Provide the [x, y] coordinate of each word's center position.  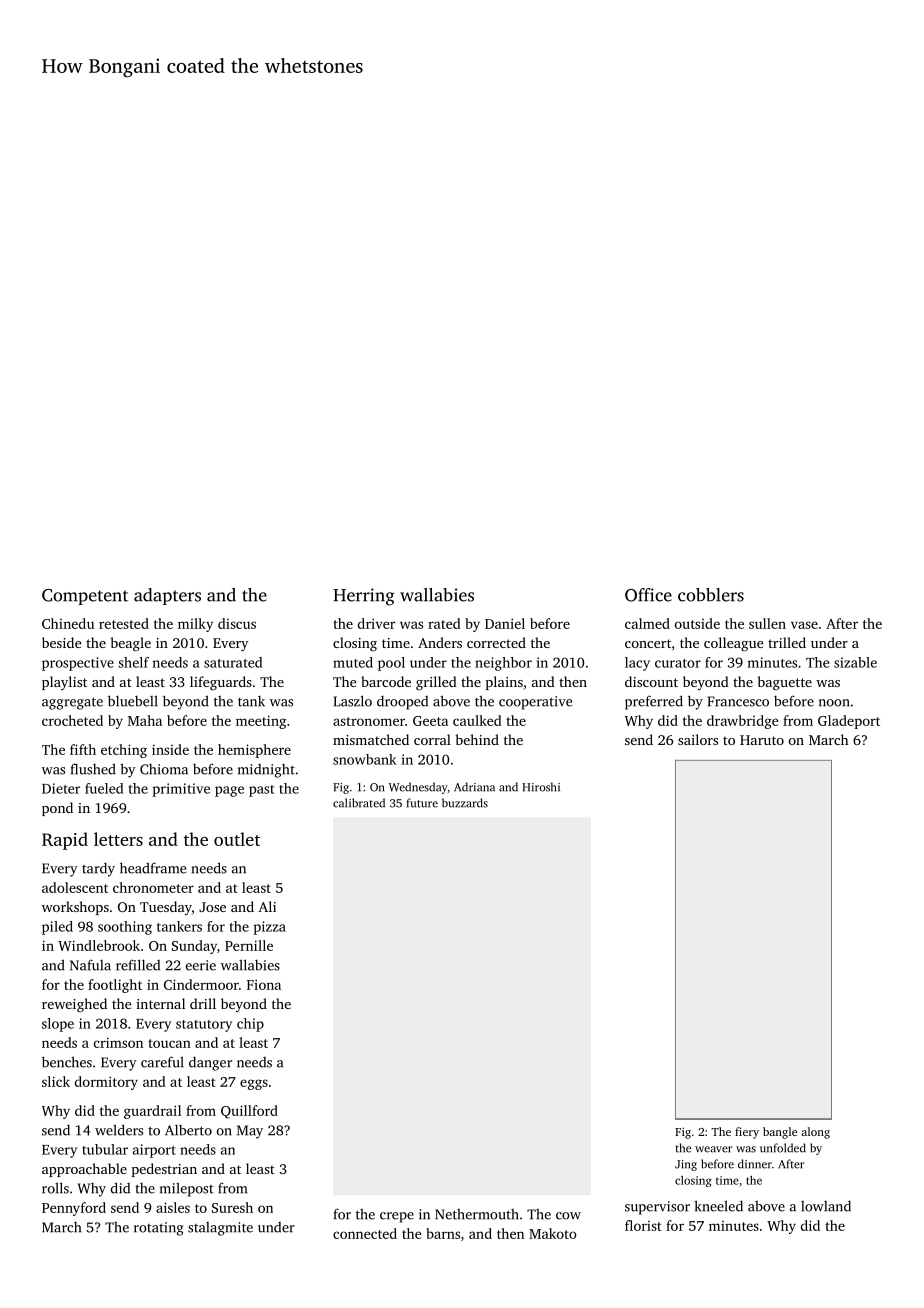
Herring [364, 597]
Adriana [474, 787]
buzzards [465, 803]
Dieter [61, 788]
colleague [733, 644]
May [250, 1132]
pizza [269, 928]
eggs [254, 1084]
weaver [713, 1149]
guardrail [152, 1112]
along [815, 1133]
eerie [201, 965]
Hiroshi [541, 787]
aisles [173, 1207]
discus [237, 623]
